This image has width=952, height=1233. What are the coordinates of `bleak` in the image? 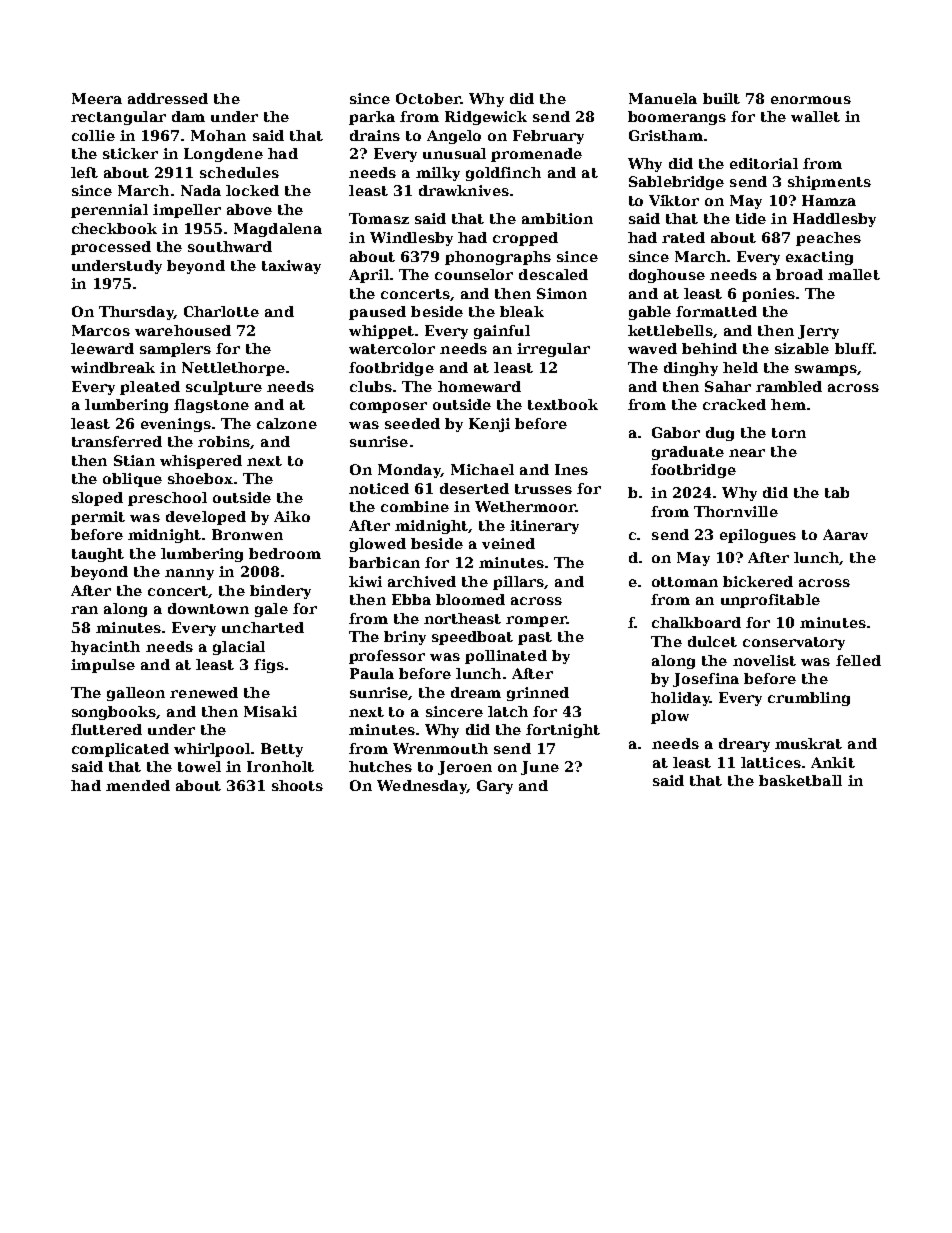 It's located at (522, 311).
